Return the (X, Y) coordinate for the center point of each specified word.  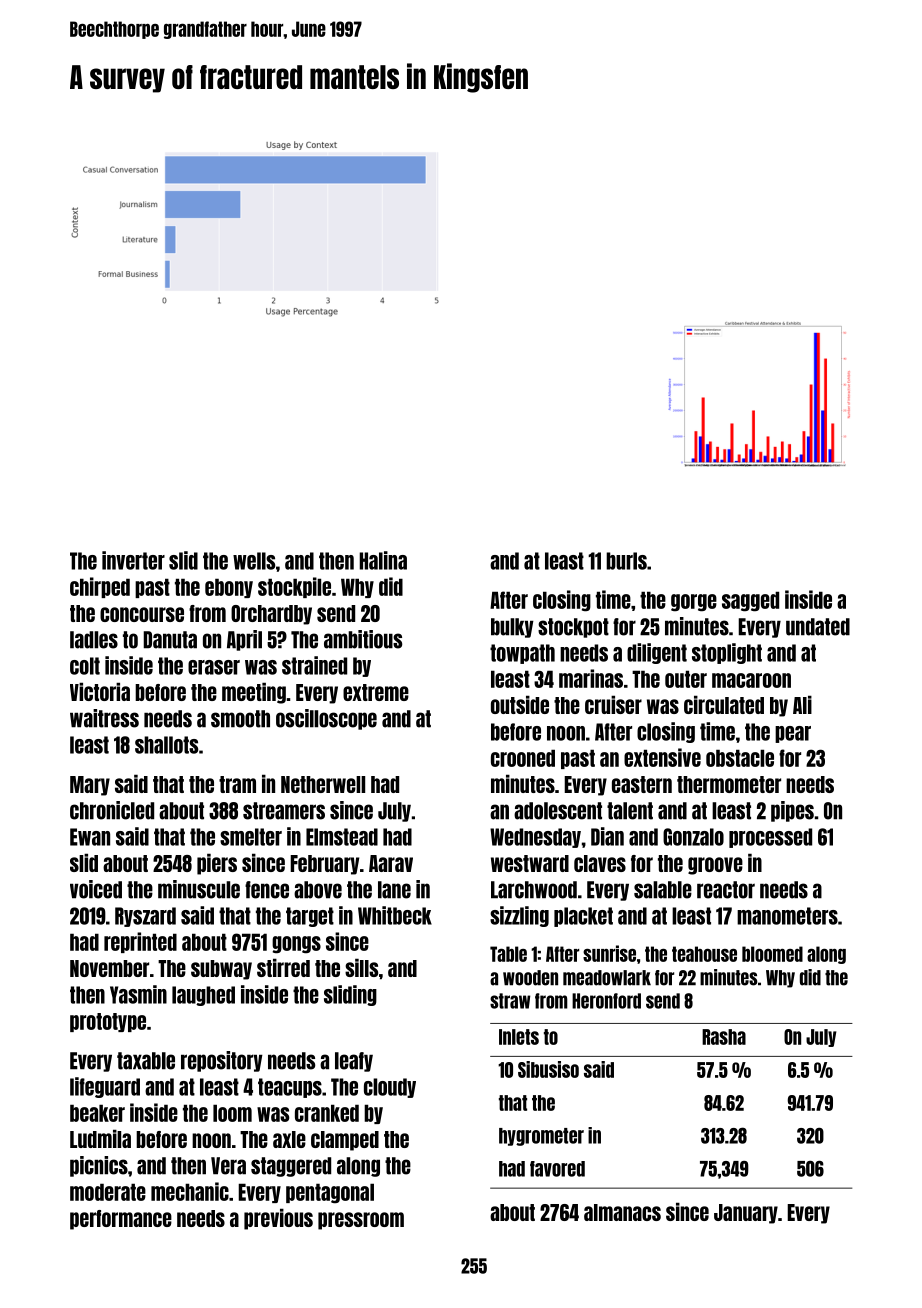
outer (686, 679)
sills (361, 967)
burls (626, 561)
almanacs (622, 1212)
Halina (383, 560)
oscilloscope (326, 719)
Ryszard (145, 917)
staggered (291, 1167)
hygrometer (541, 1137)
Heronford (606, 1001)
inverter (133, 560)
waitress (104, 718)
